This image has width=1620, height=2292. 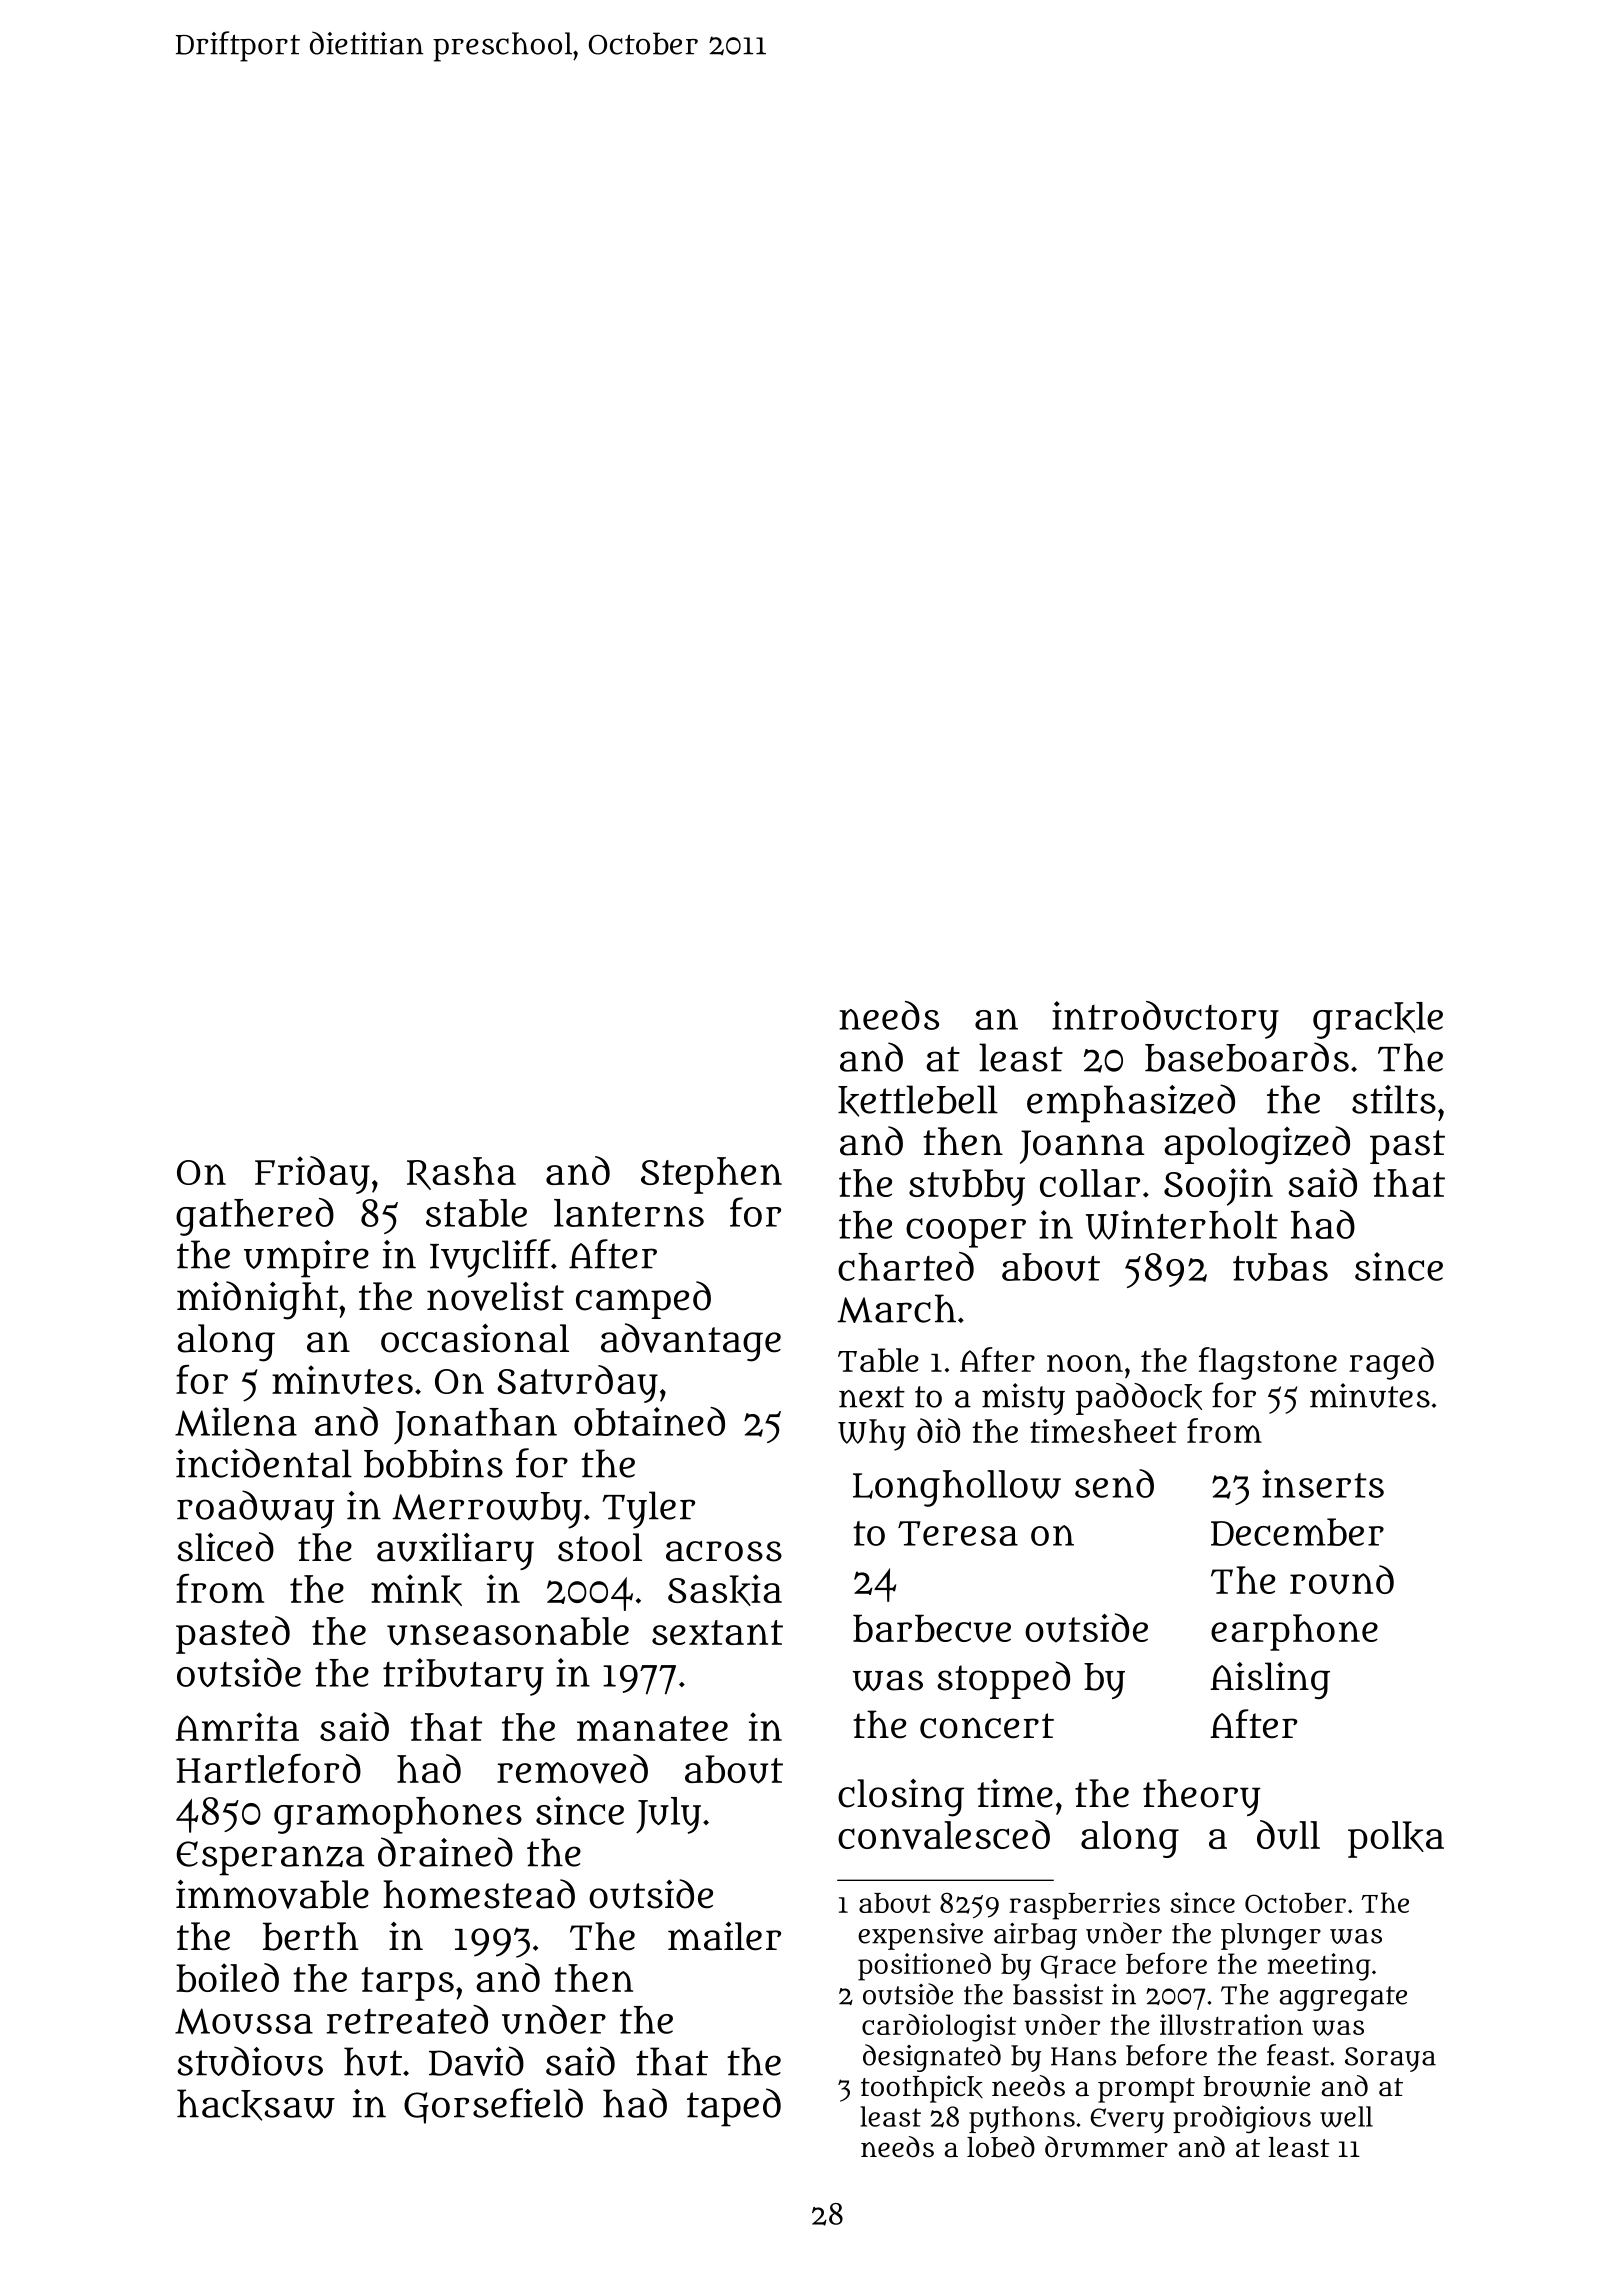 What do you see at coordinates (1342, 1580) in the image?
I see `round` at bounding box center [1342, 1580].
